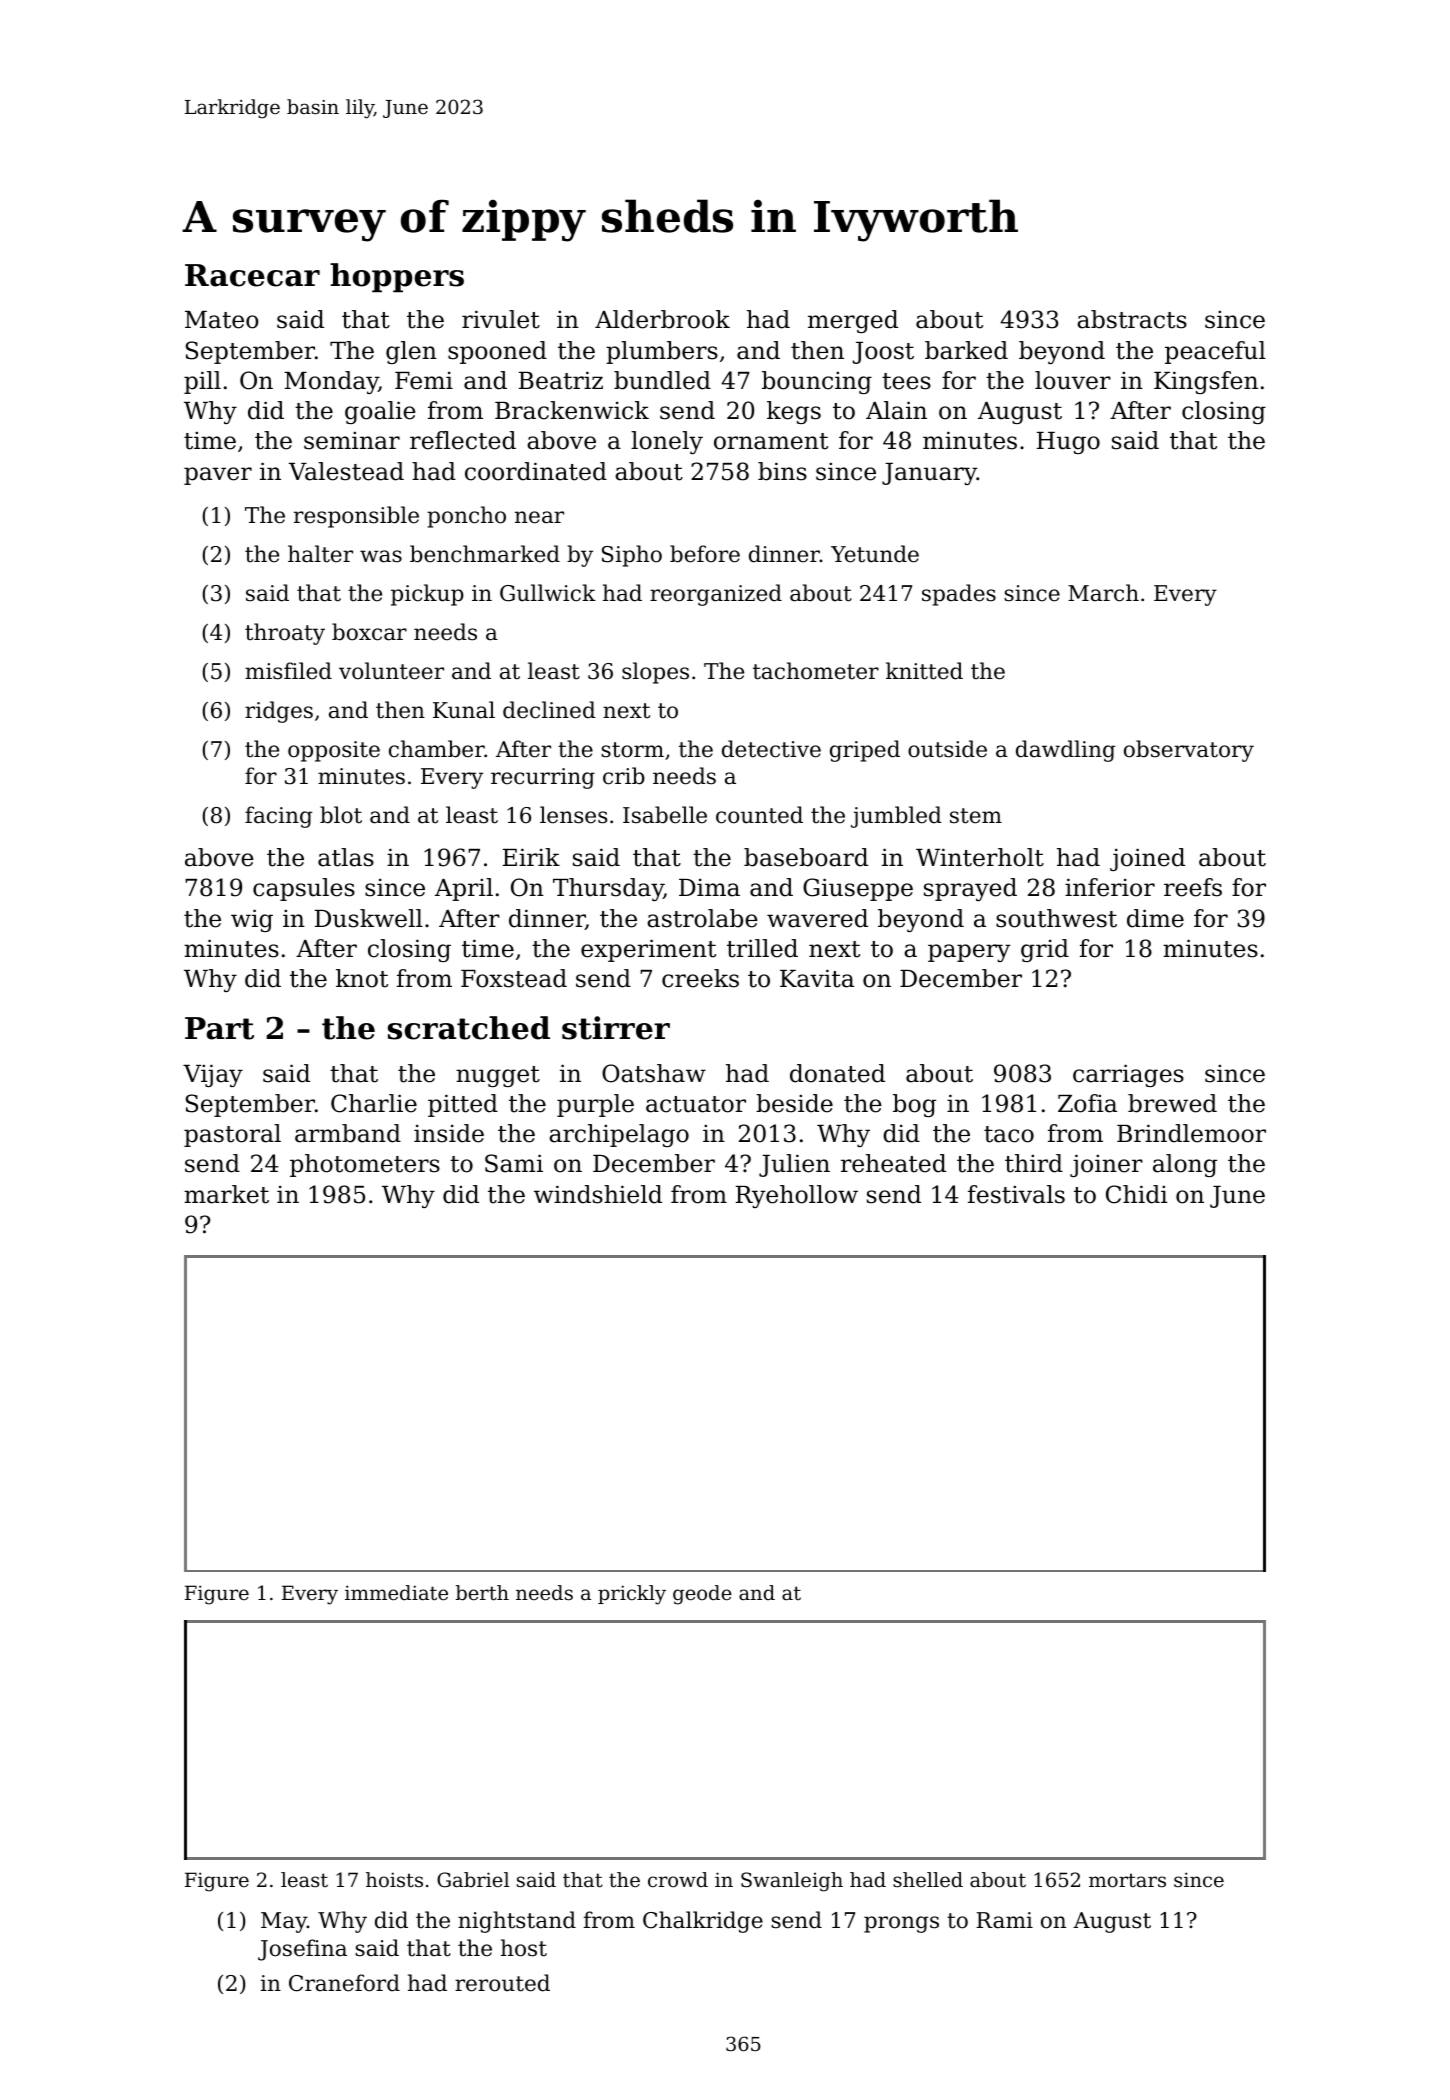  Describe the element at coordinates (1132, 319) in the page. I see `abstracts` at that location.
